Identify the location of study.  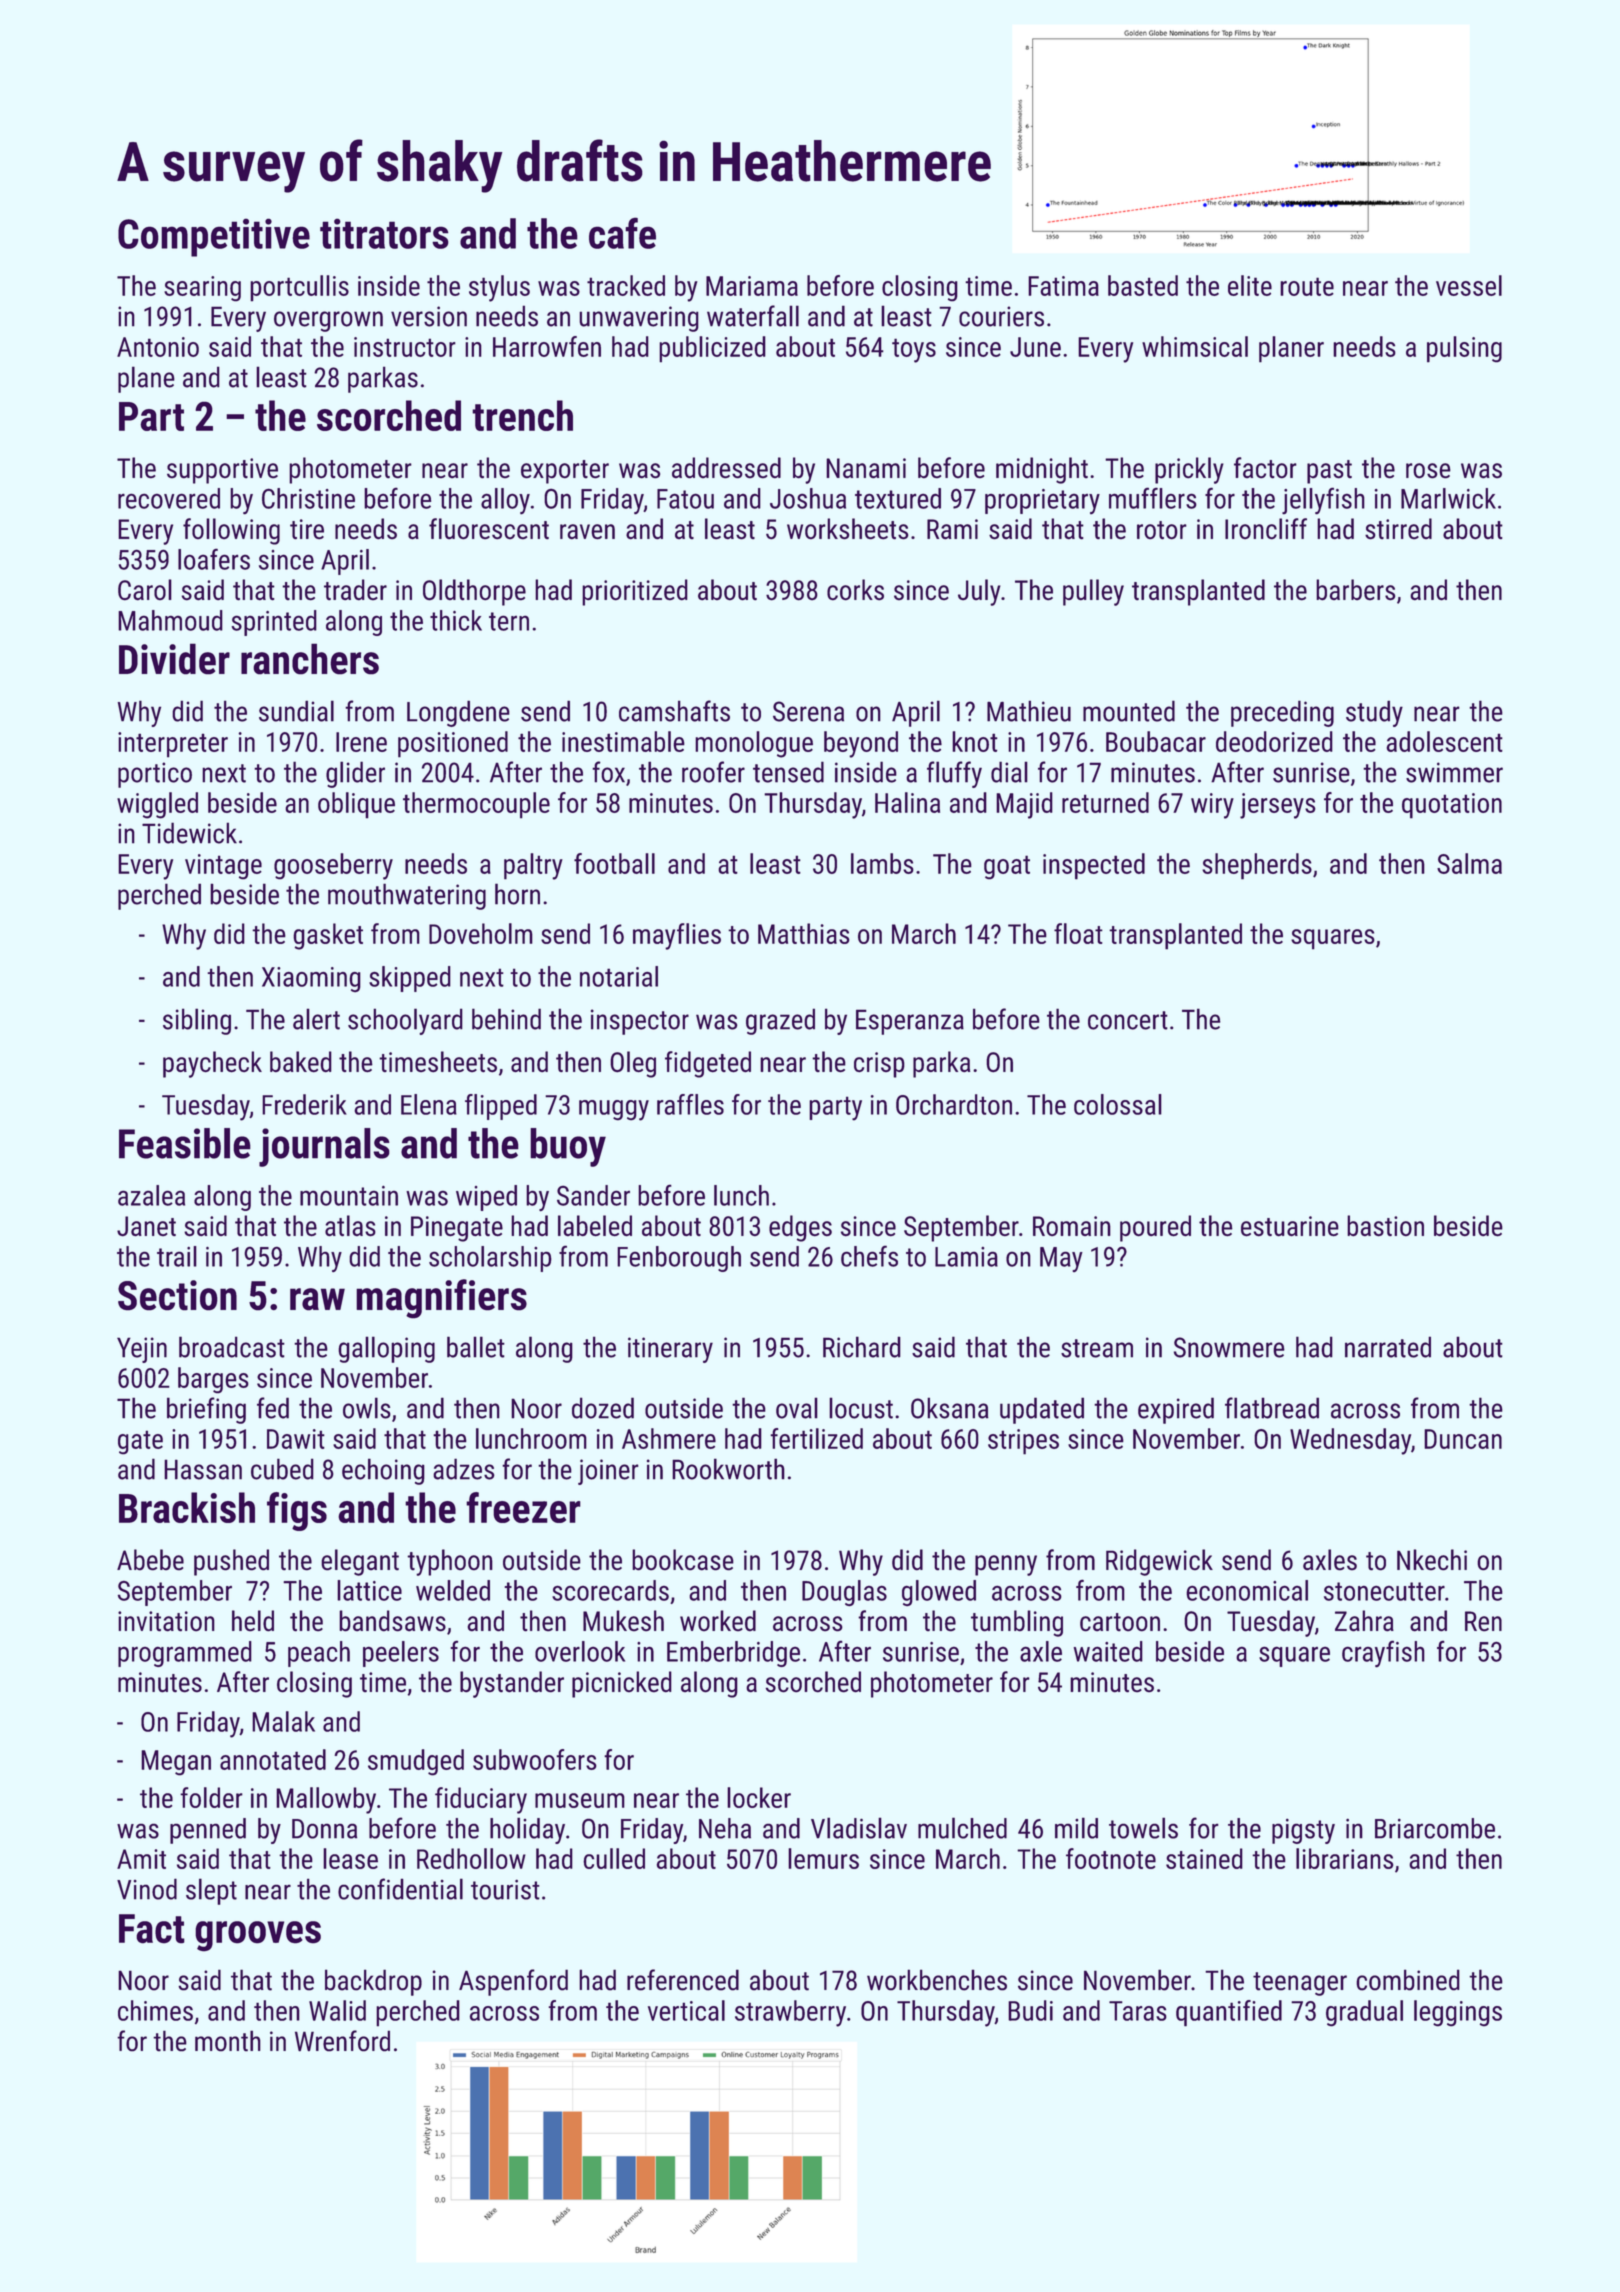
(1374, 713).
